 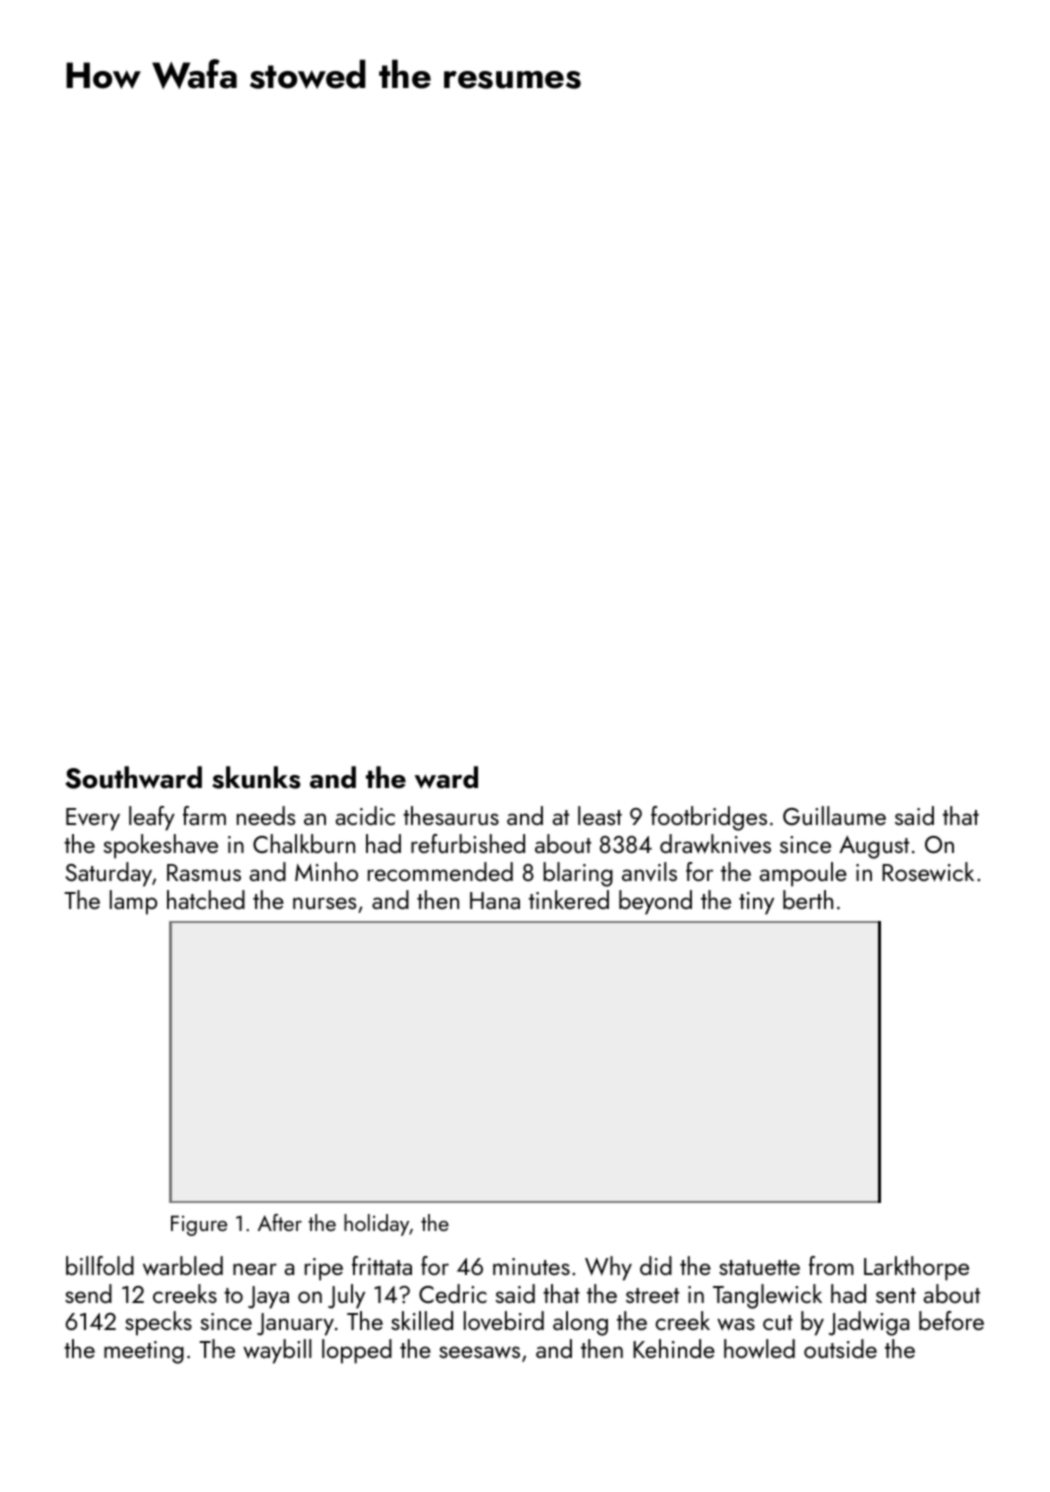 I want to click on Figure, so click(x=199, y=1225).
